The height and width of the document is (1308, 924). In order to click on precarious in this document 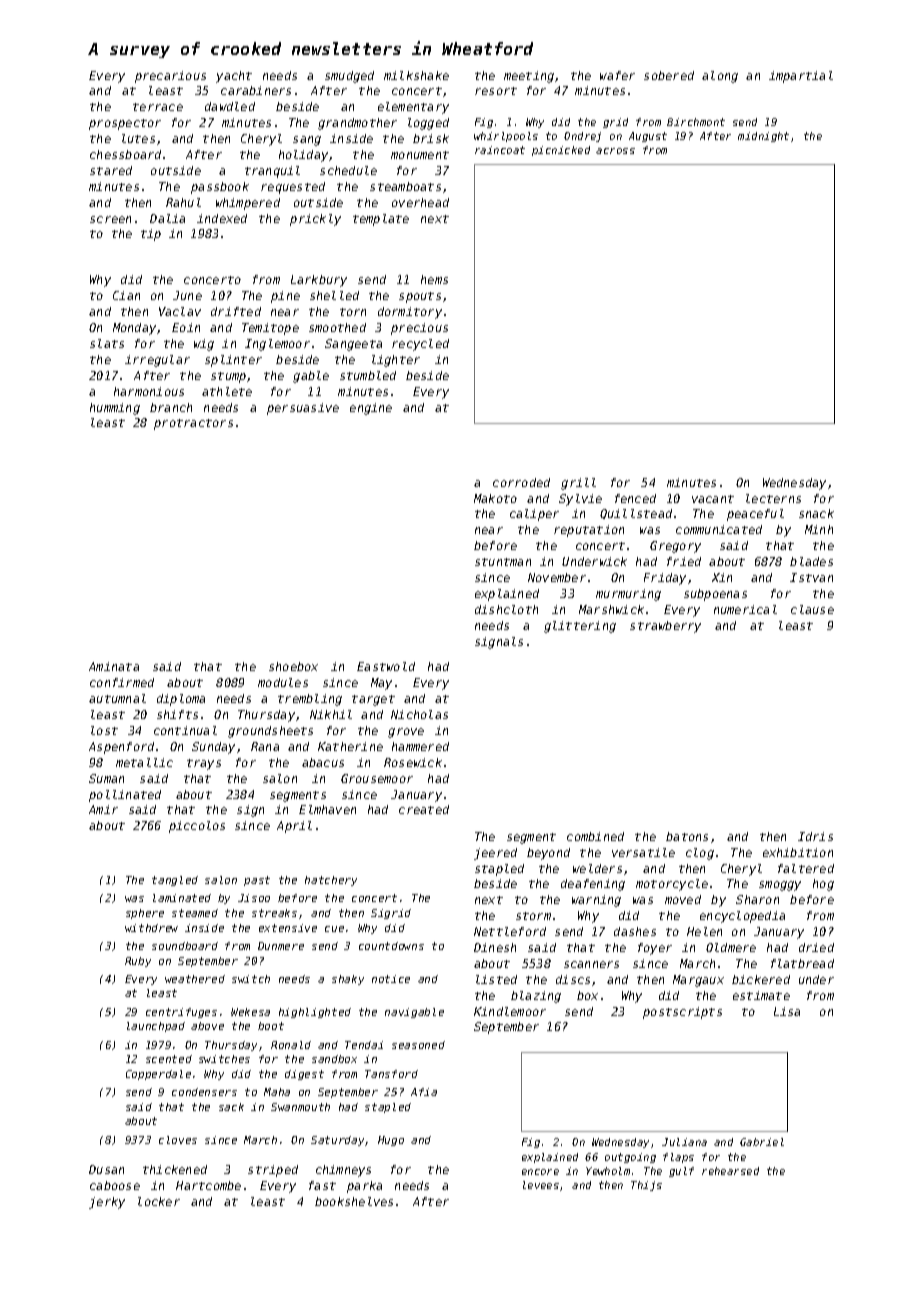, I will do `click(170, 77)`.
